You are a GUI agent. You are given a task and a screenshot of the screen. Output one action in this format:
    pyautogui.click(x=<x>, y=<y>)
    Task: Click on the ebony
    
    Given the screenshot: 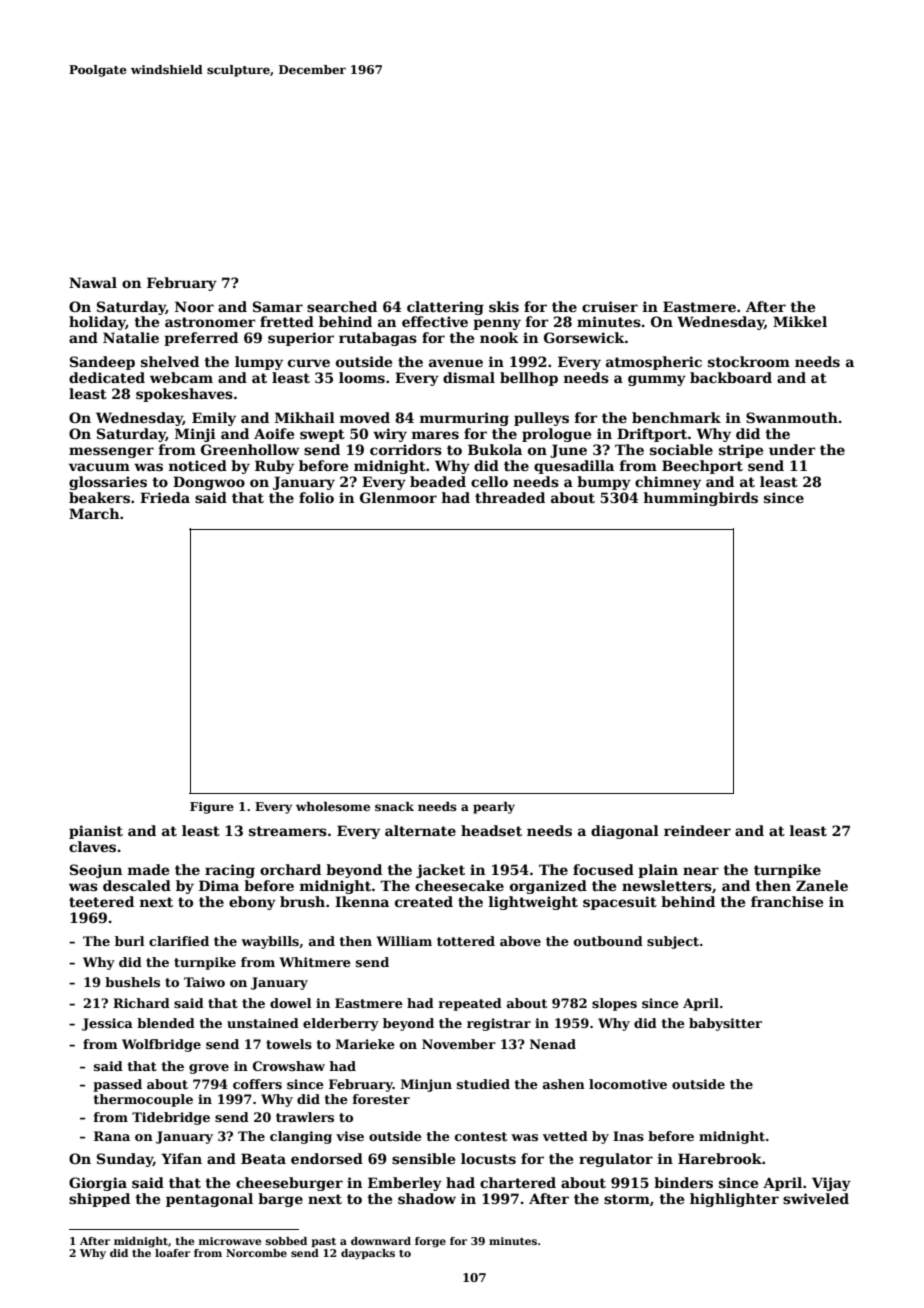 What is the action you would take?
    pyautogui.click(x=252, y=903)
